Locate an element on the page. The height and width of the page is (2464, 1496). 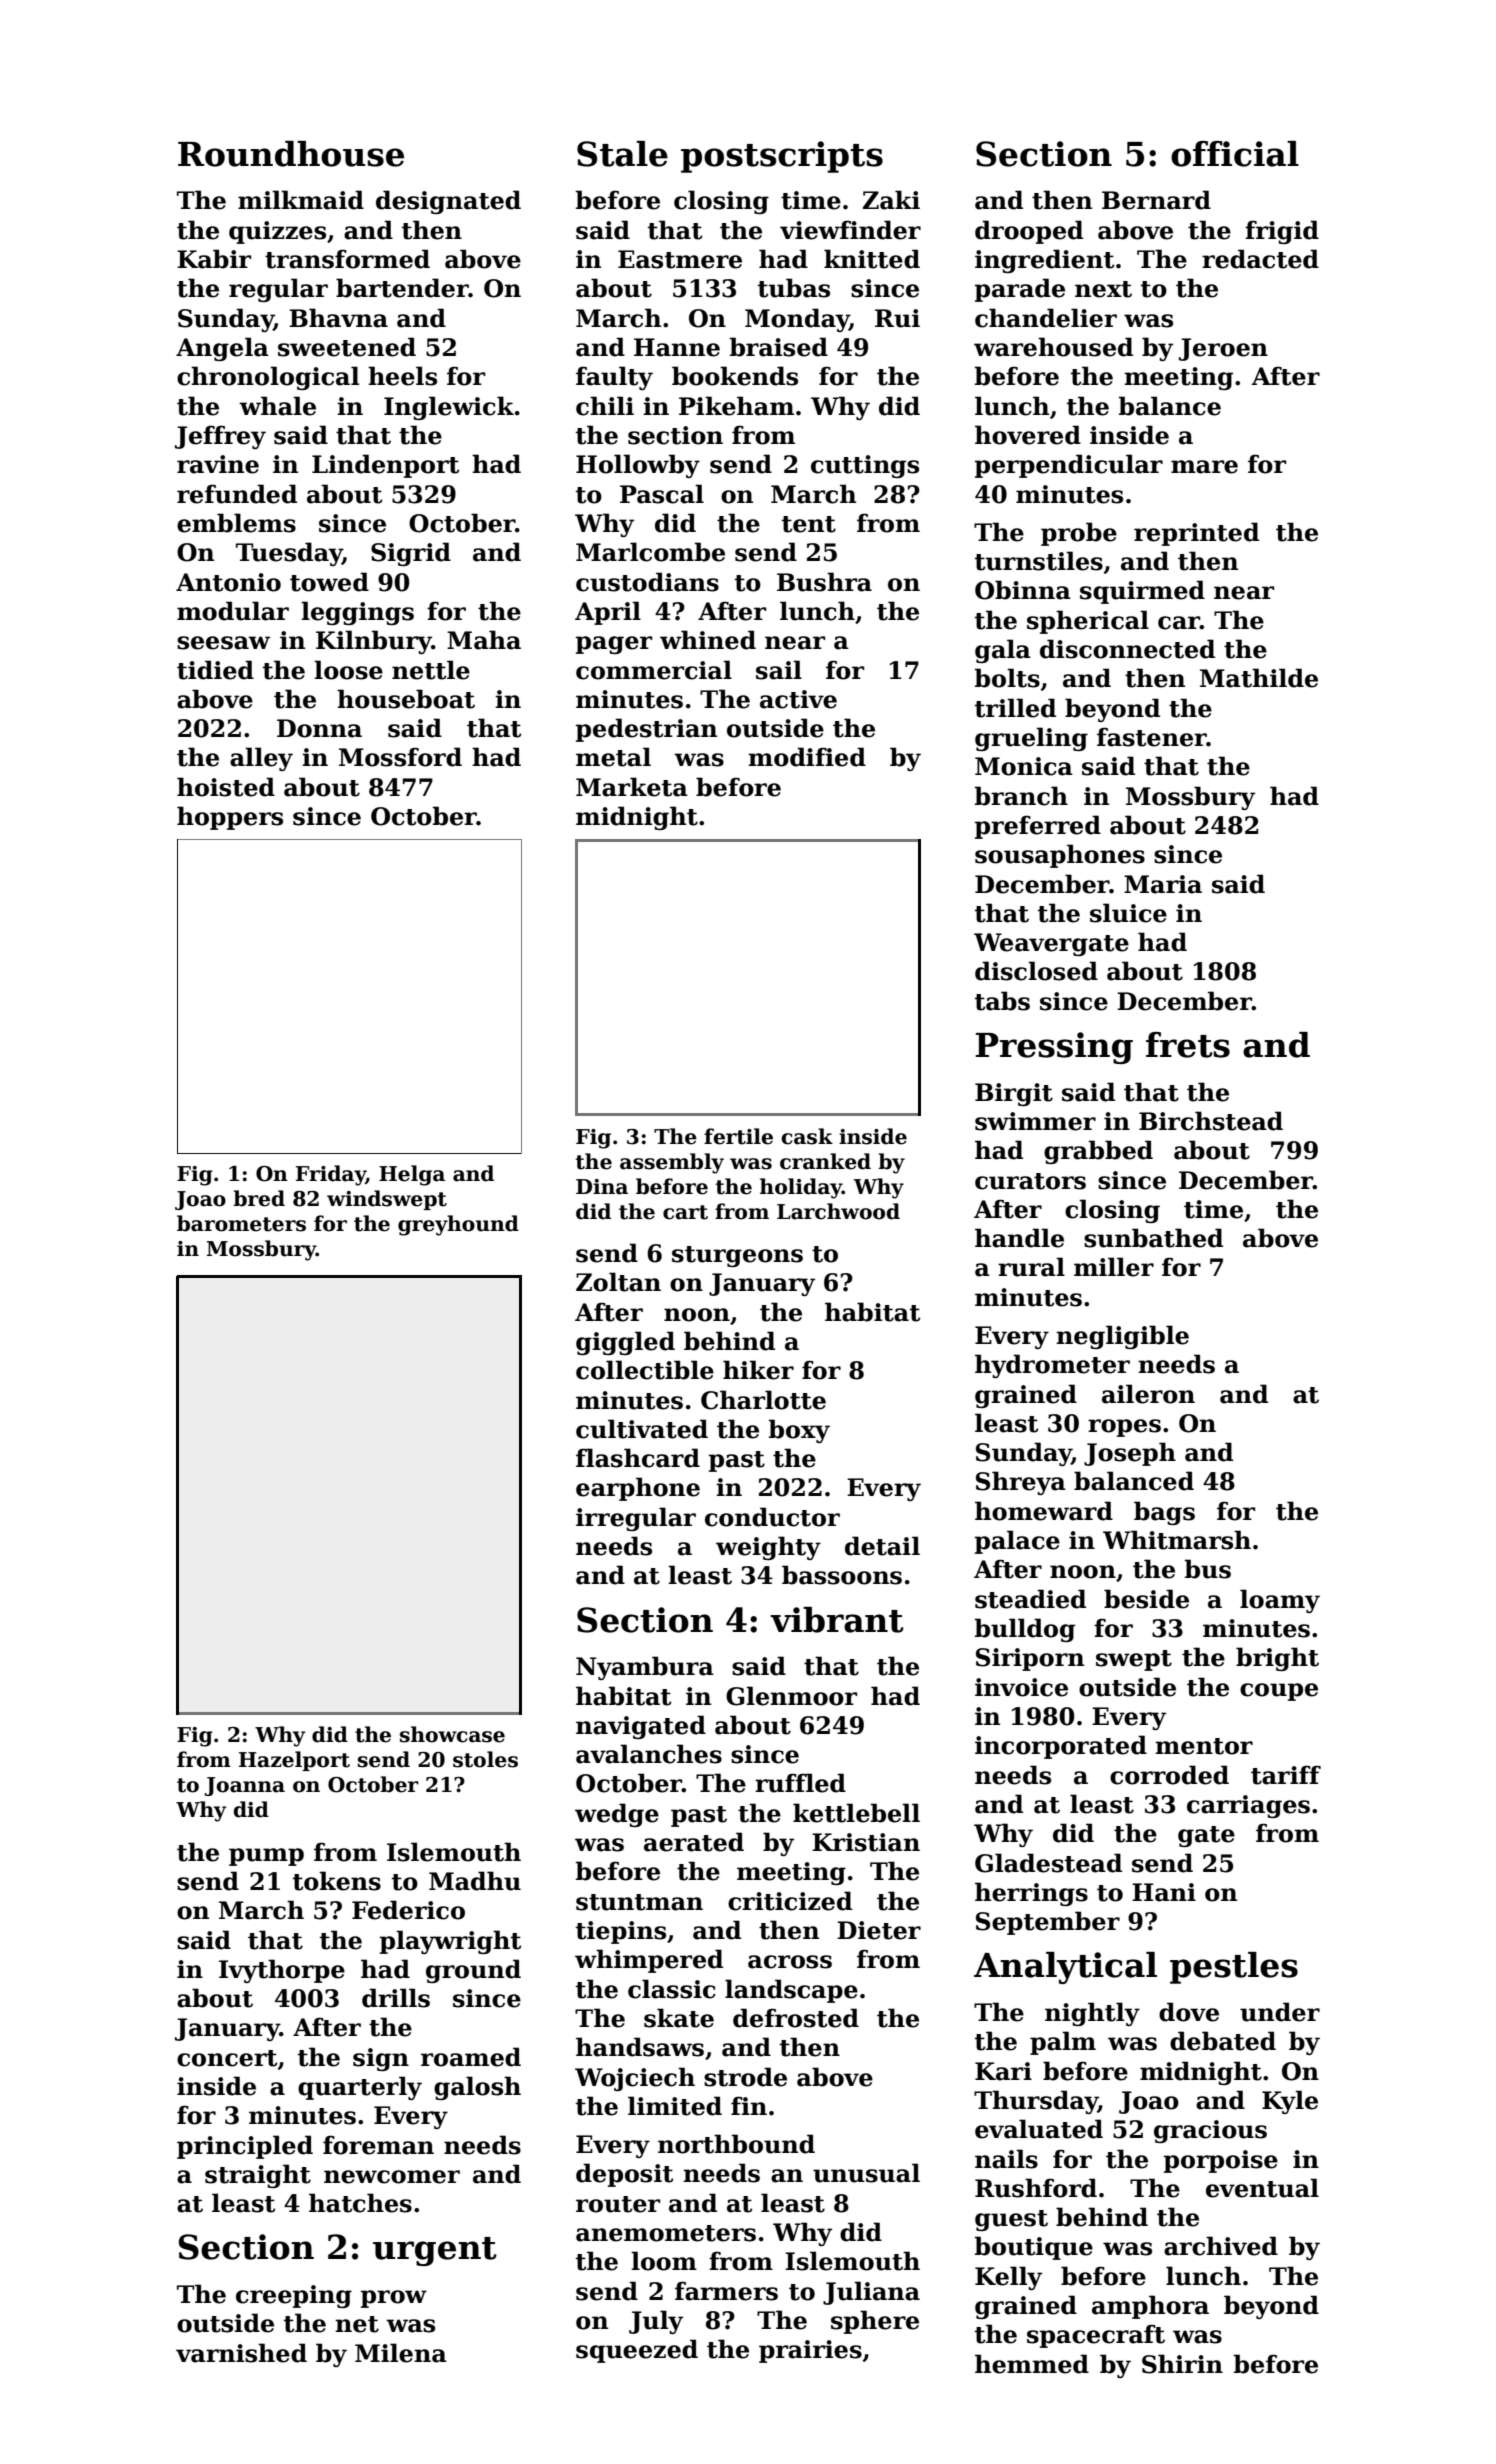
prairies is located at coordinates (810, 2351).
